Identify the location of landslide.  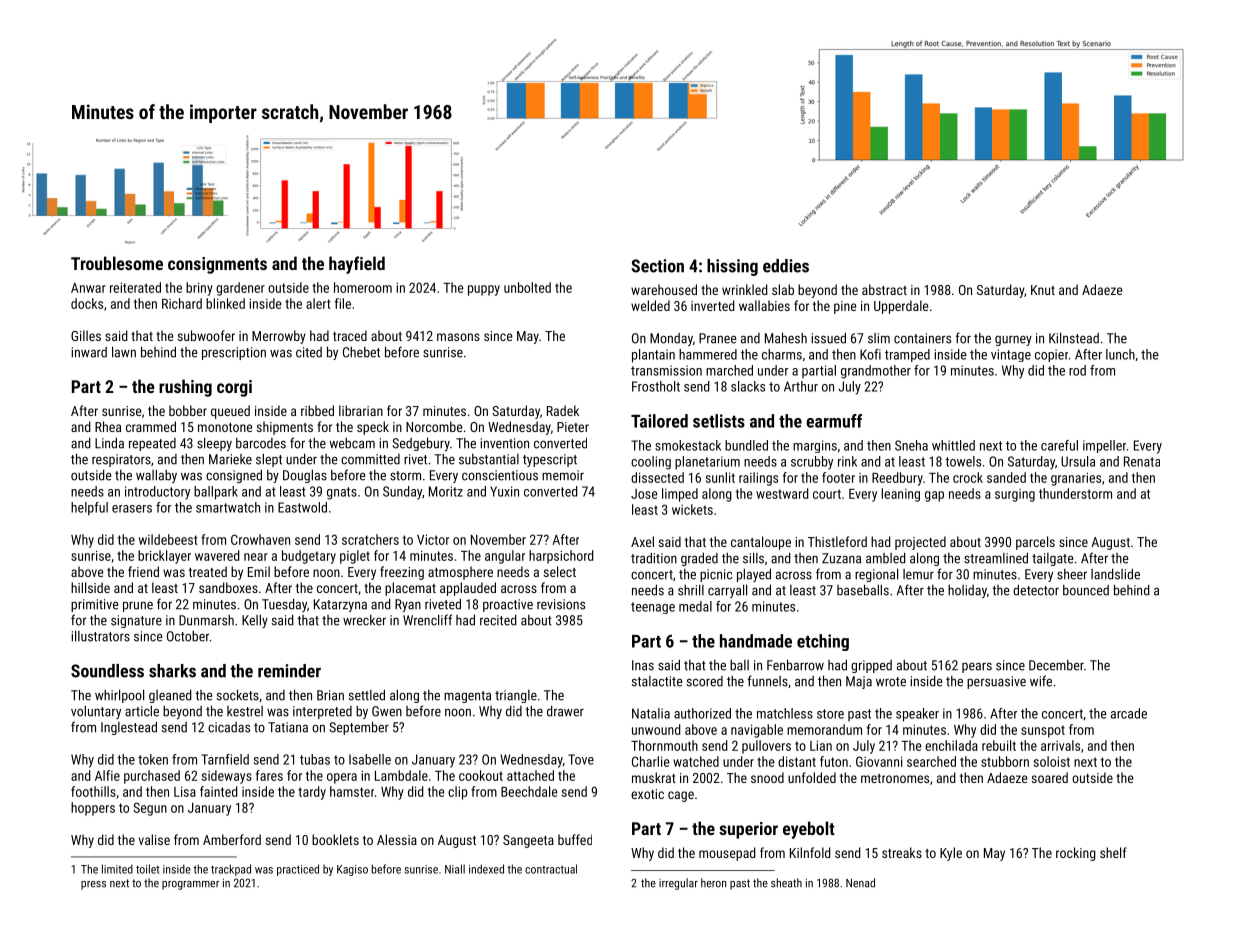
(1115, 574).
